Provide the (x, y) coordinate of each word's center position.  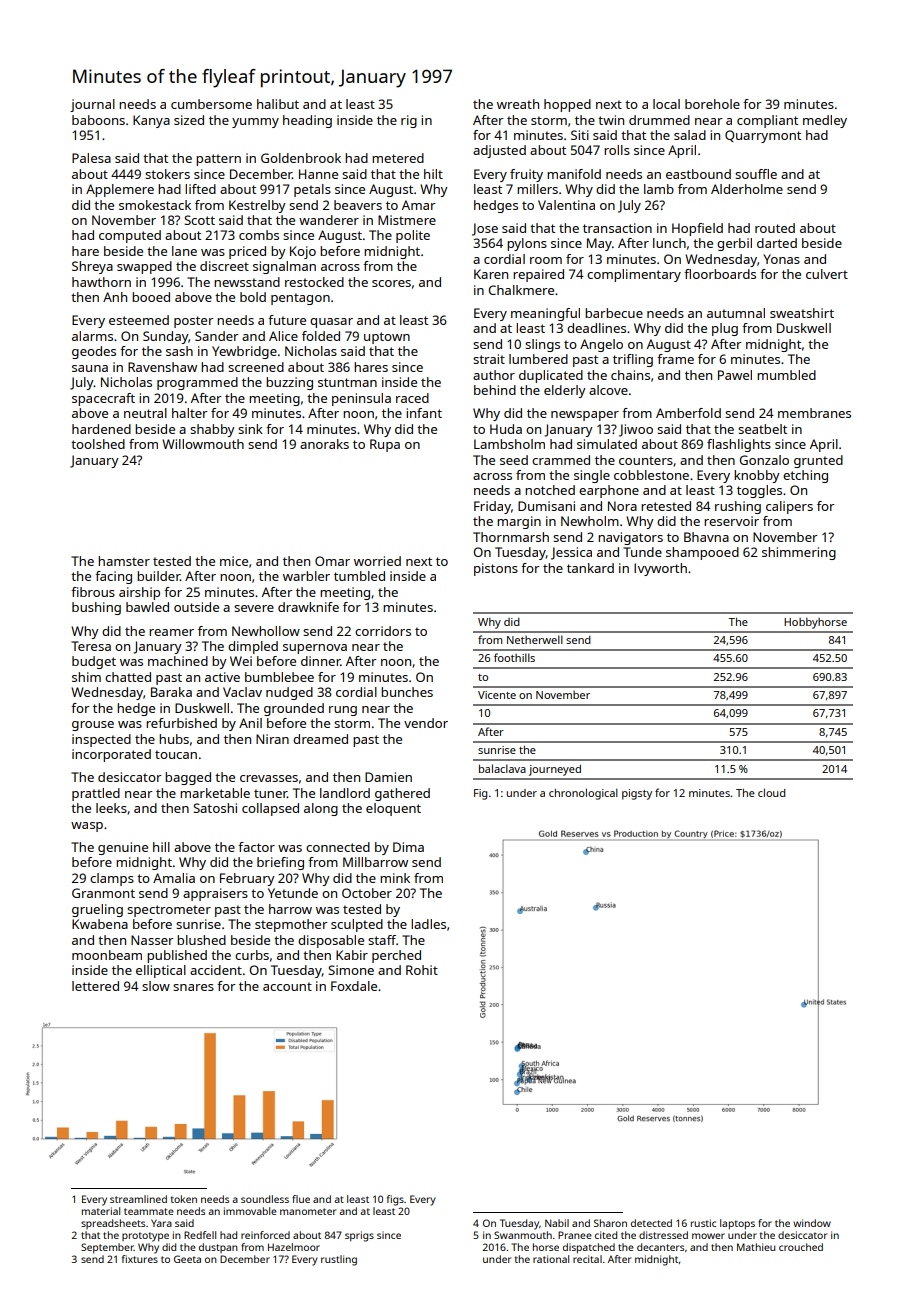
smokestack (155, 205)
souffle (756, 174)
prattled (96, 794)
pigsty (637, 794)
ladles (428, 924)
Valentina (566, 205)
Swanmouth (523, 1235)
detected (651, 1223)
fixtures (140, 1259)
